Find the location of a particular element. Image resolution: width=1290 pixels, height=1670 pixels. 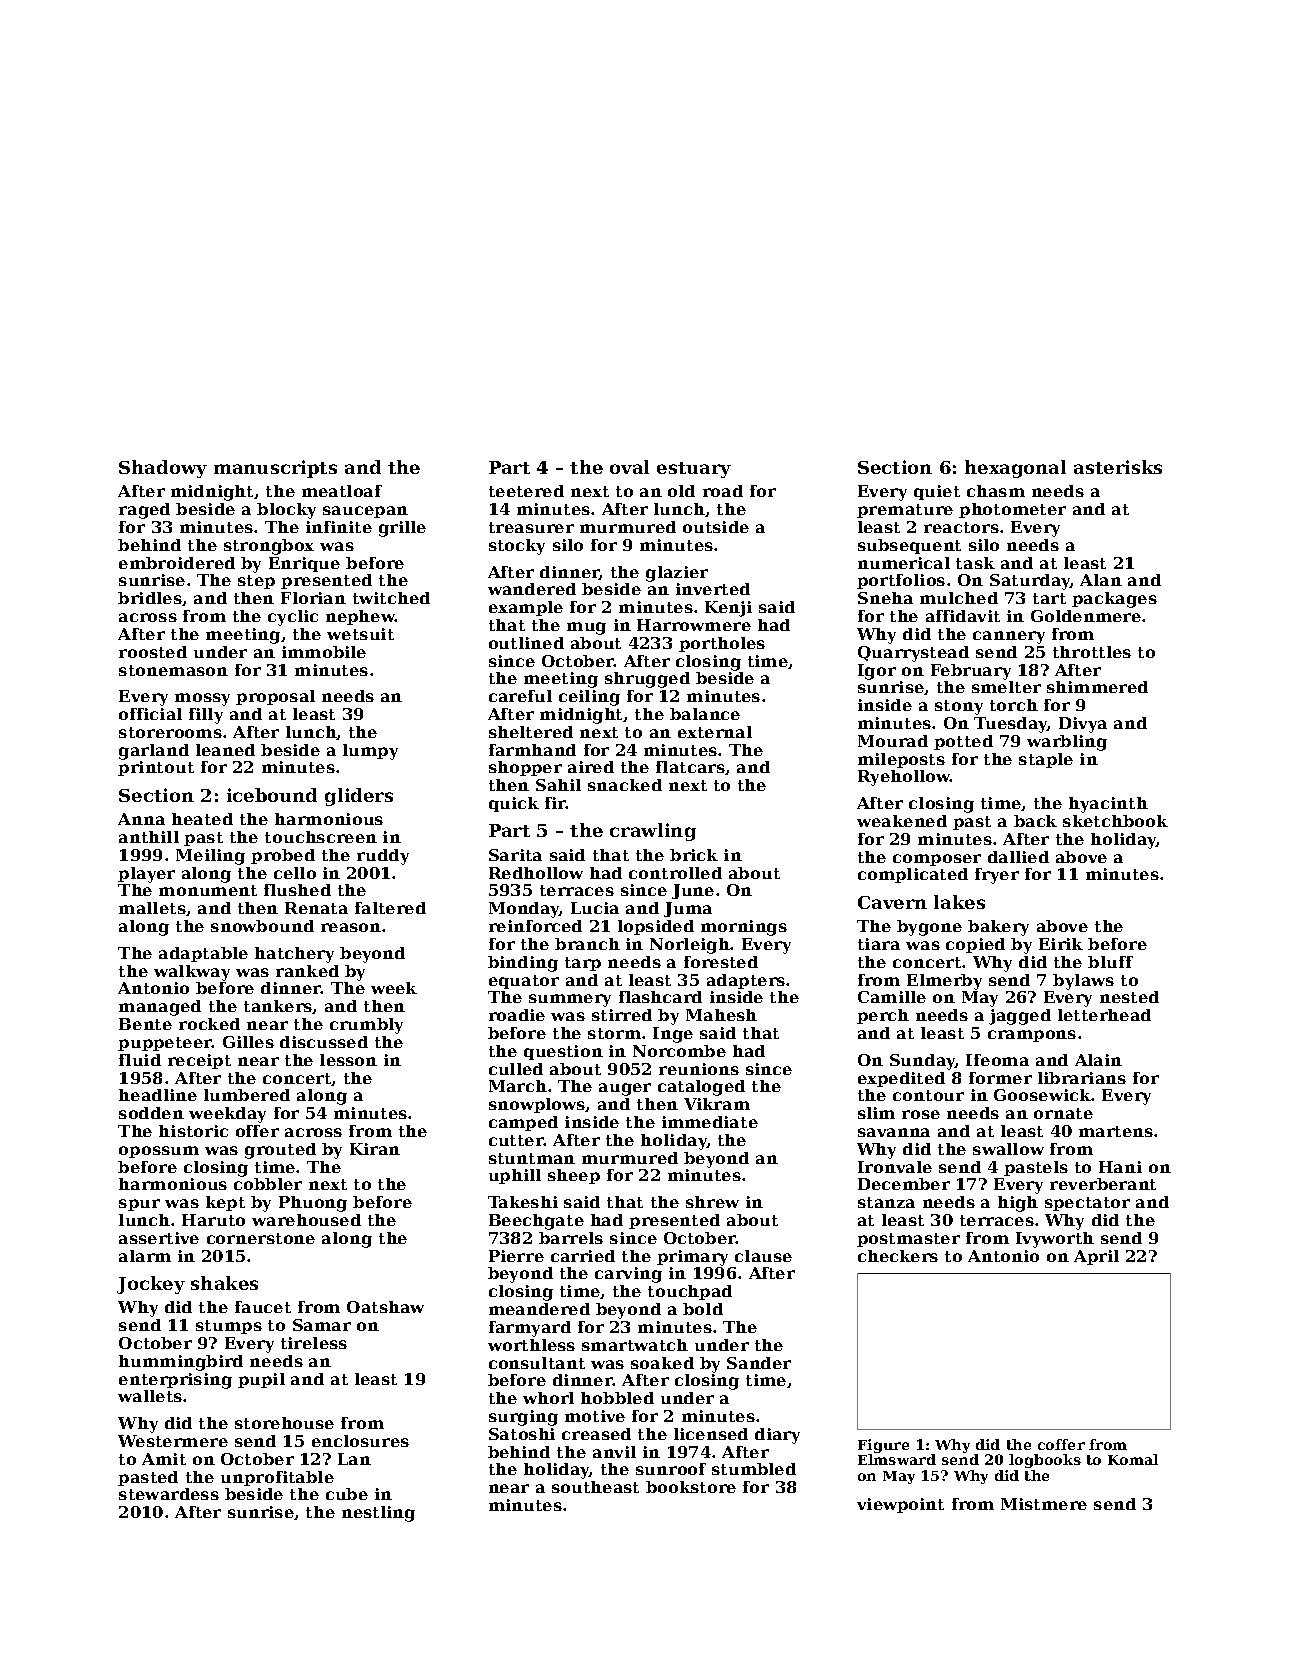

spur is located at coordinates (139, 1205).
